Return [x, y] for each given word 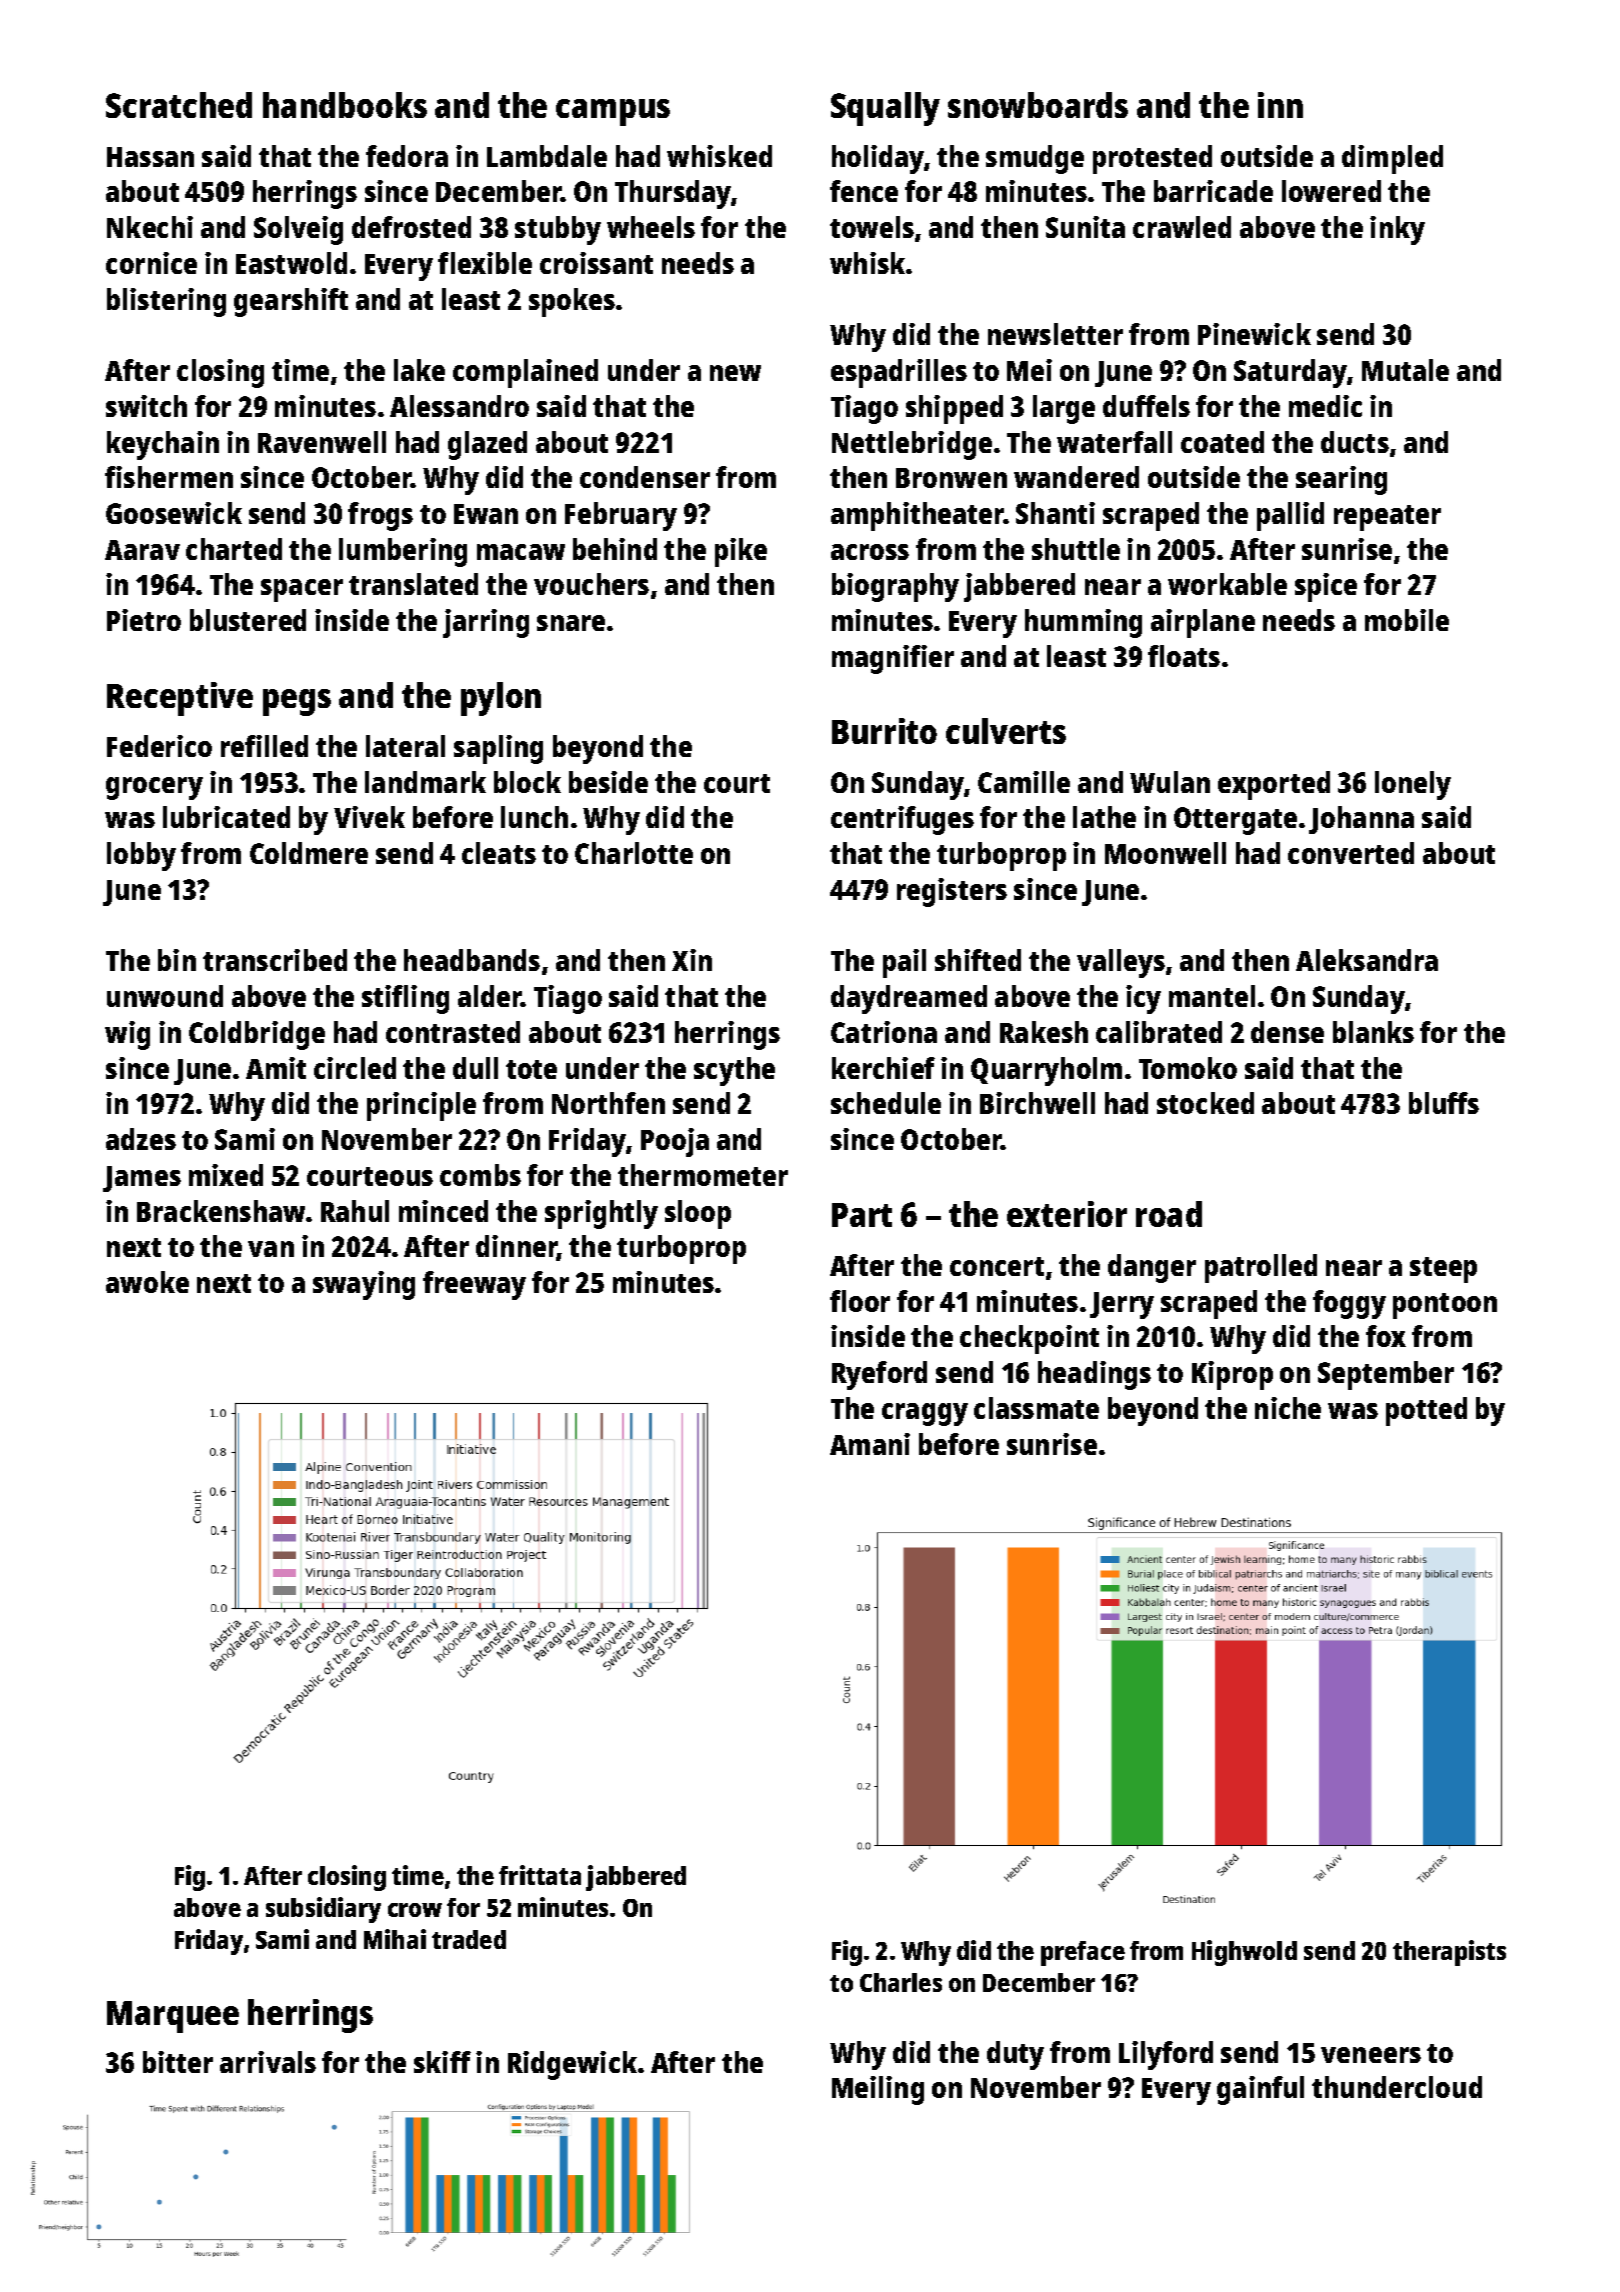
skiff [442, 2062]
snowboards [1038, 105]
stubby [558, 230]
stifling [405, 999]
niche [1288, 1408]
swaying [364, 1285]
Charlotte [634, 853]
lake [419, 370]
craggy [925, 1414]
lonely [1413, 785]
